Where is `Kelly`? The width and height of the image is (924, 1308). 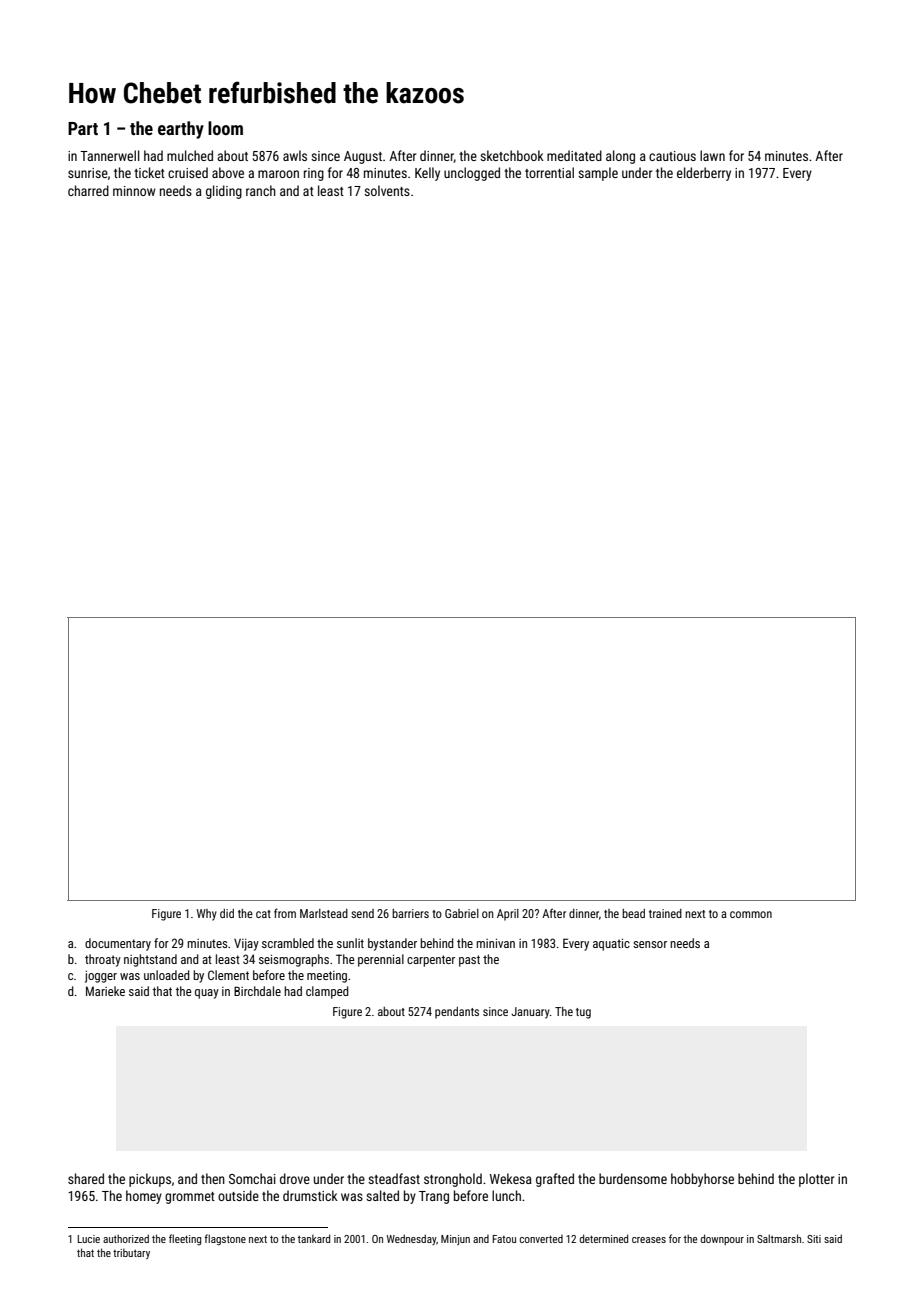 Kelly is located at coordinates (427, 174).
